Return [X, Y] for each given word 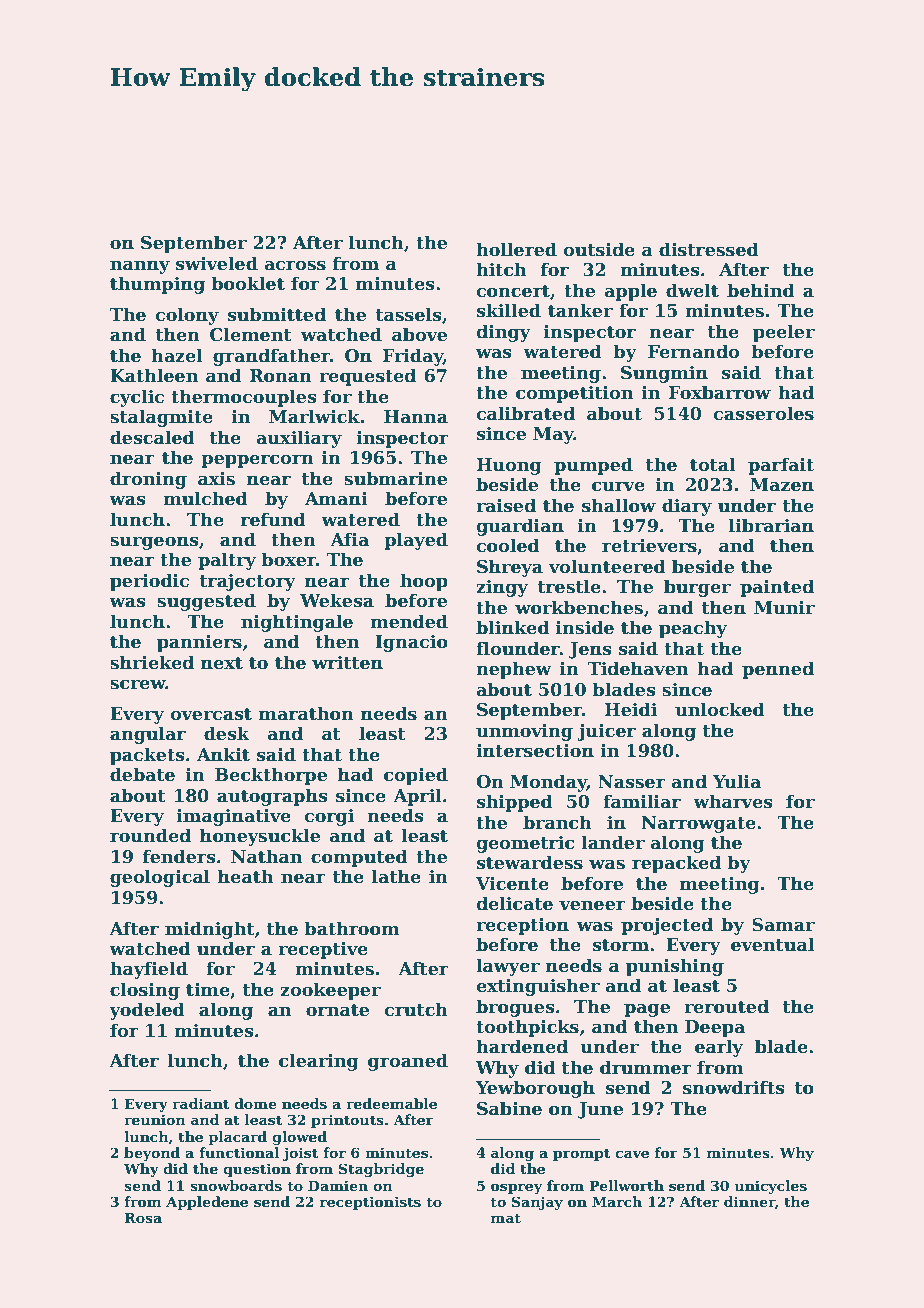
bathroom [352, 928]
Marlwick [314, 416]
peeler [784, 333]
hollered [516, 249]
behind [761, 290]
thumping [157, 285]
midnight [210, 930]
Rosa [143, 1217]
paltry [227, 561]
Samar [783, 925]
